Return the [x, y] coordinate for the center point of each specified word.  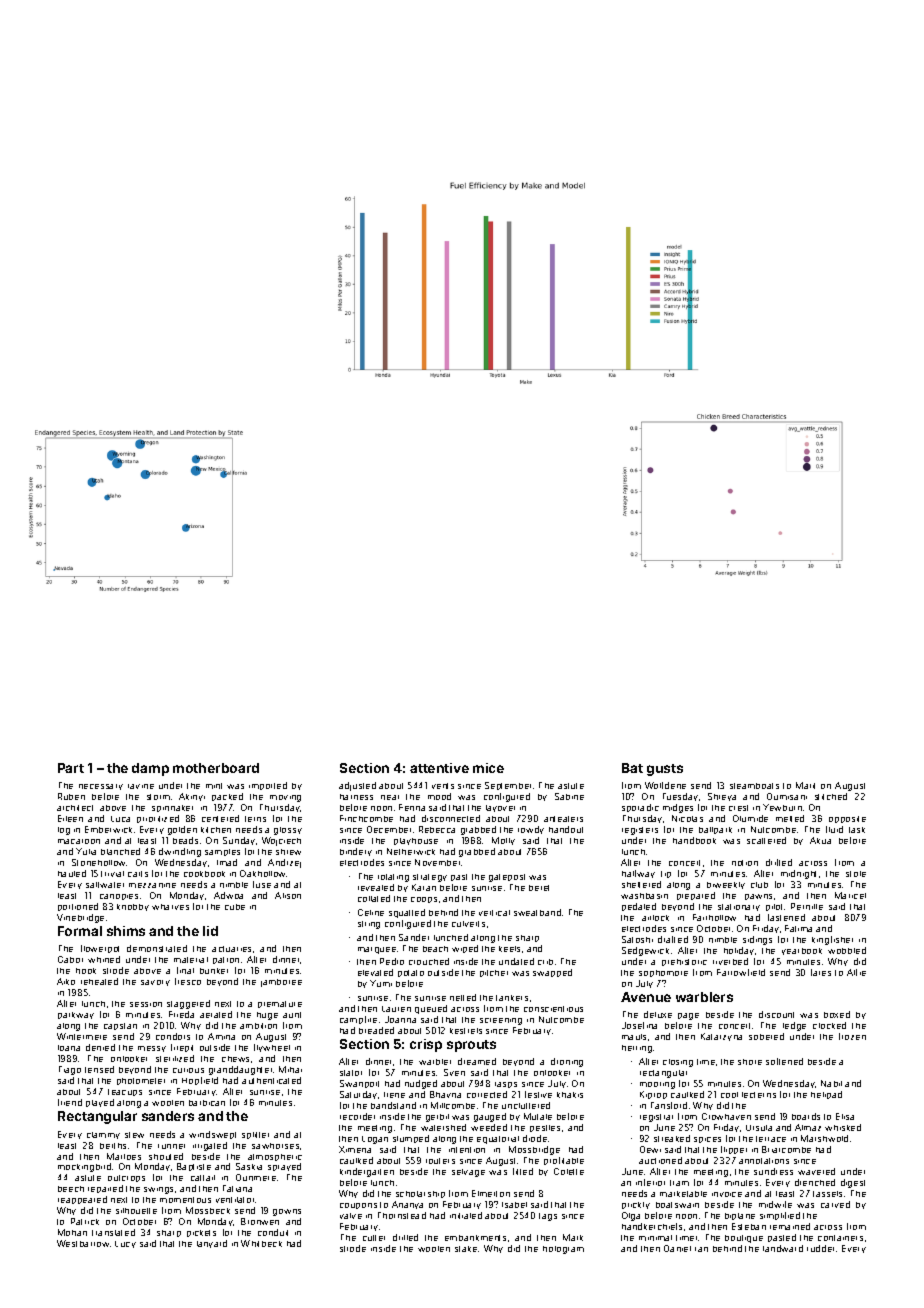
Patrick [85, 1221]
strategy [430, 878]
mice [488, 768]
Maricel [850, 895]
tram [679, 1183]
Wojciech [281, 841]
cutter [374, 1238]
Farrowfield [741, 972]
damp [150, 769]
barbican [207, 1103]
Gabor [70, 959]
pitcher [494, 973]
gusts [665, 770]
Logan [375, 1140]
